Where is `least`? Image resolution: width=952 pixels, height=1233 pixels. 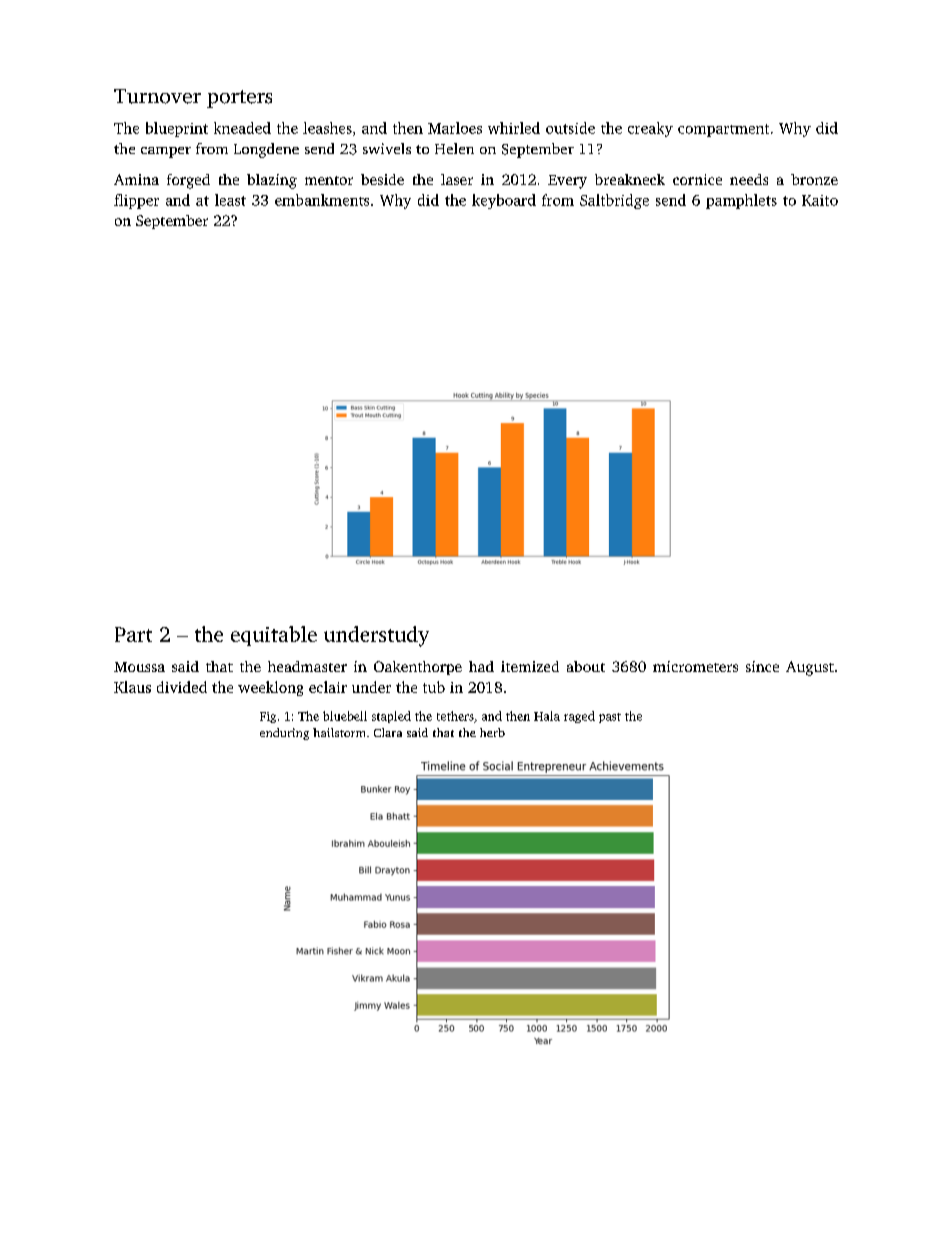 least is located at coordinates (230, 200).
